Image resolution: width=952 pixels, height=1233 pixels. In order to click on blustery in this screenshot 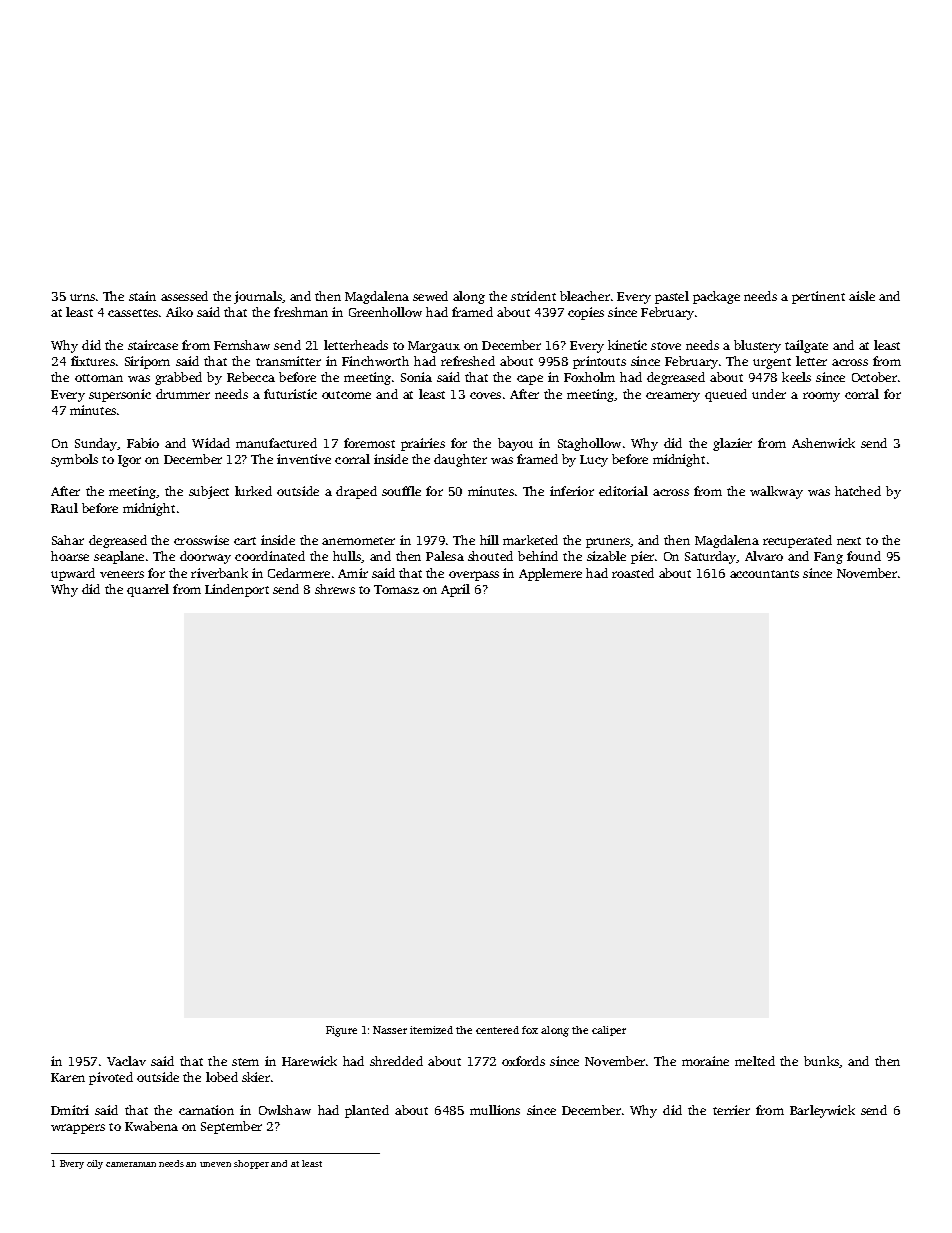, I will do `click(757, 346)`.
